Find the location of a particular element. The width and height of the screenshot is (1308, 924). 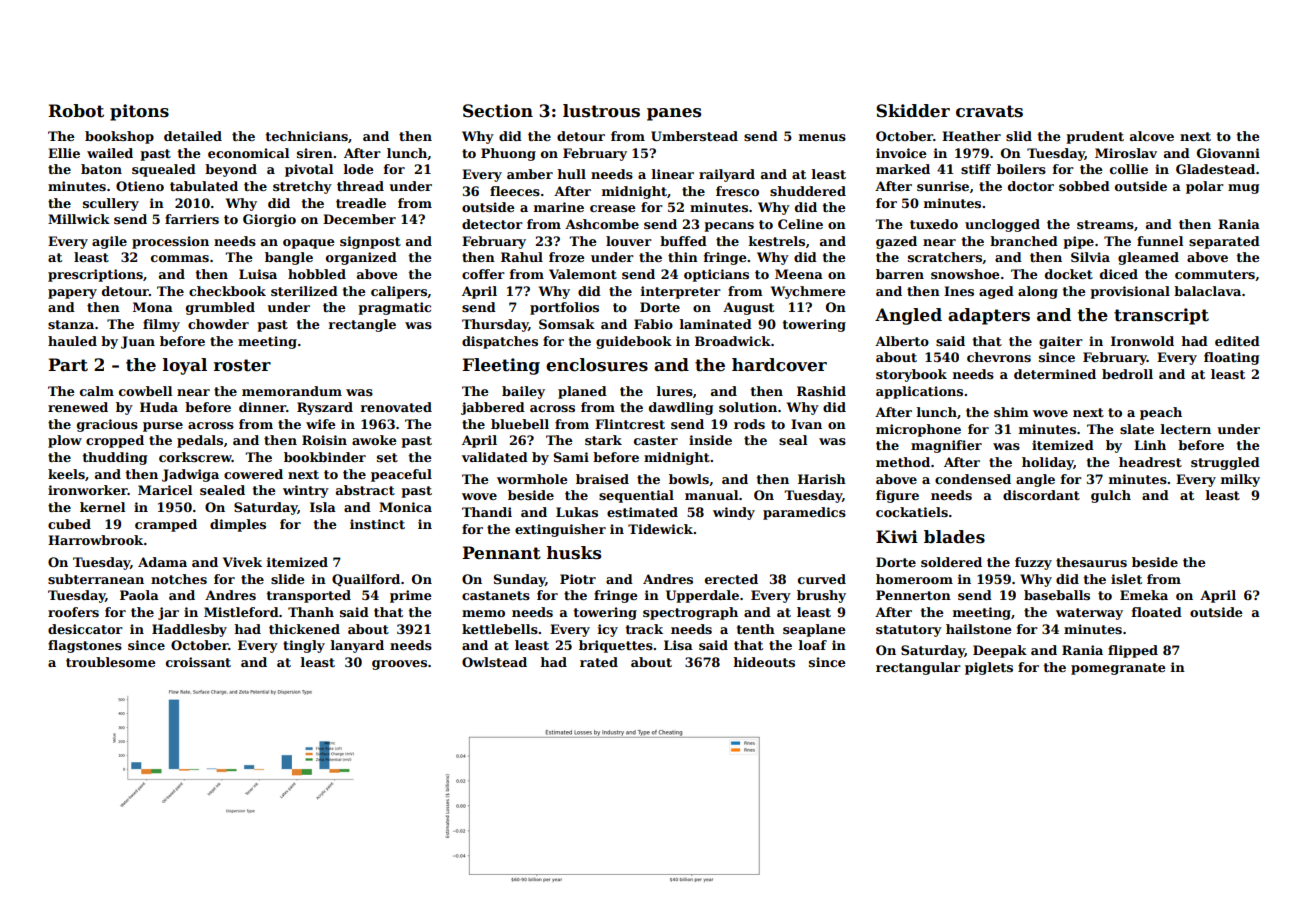

Piotr is located at coordinates (578, 579).
